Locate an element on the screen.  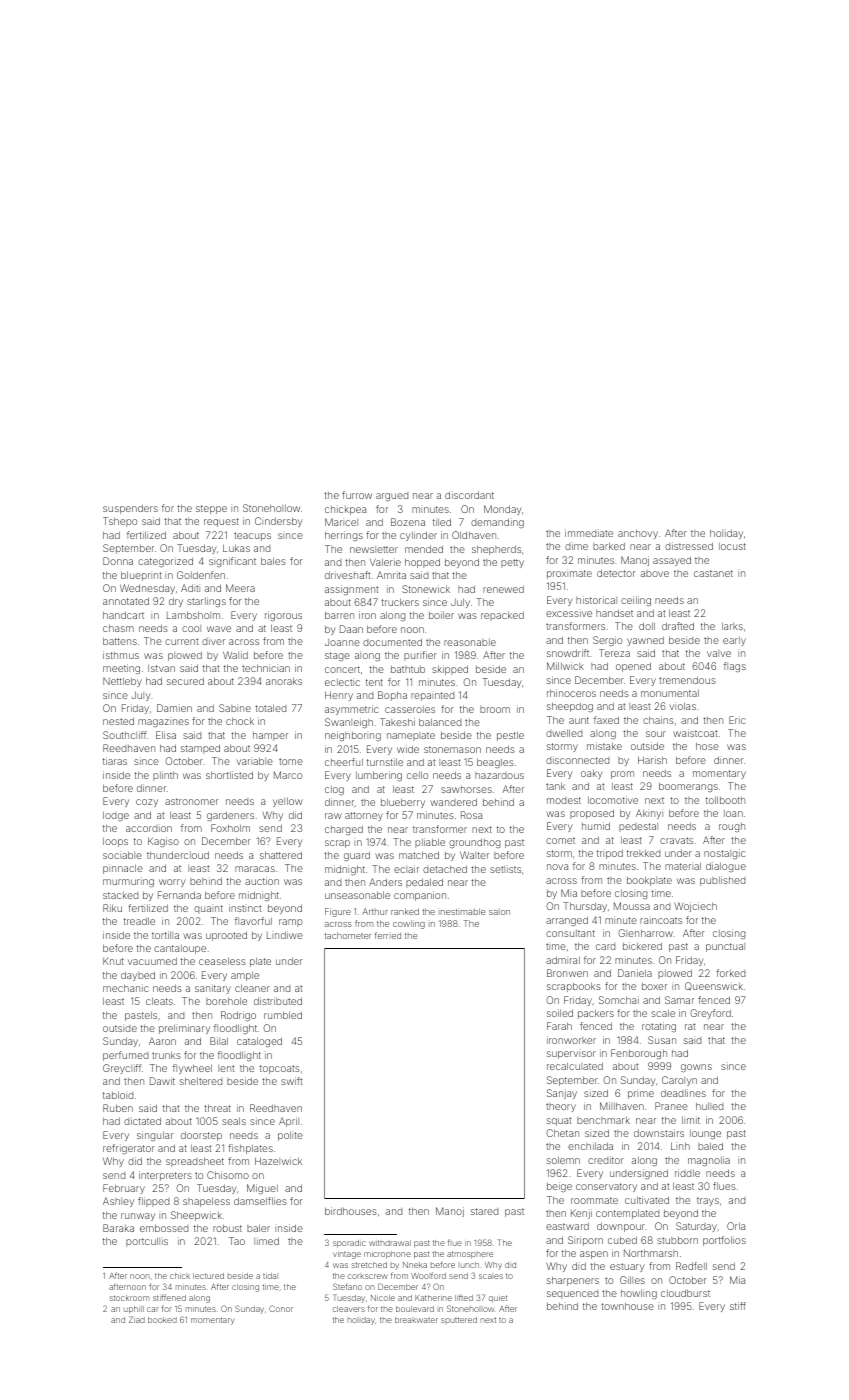
townhouse is located at coordinates (627, 1306).
